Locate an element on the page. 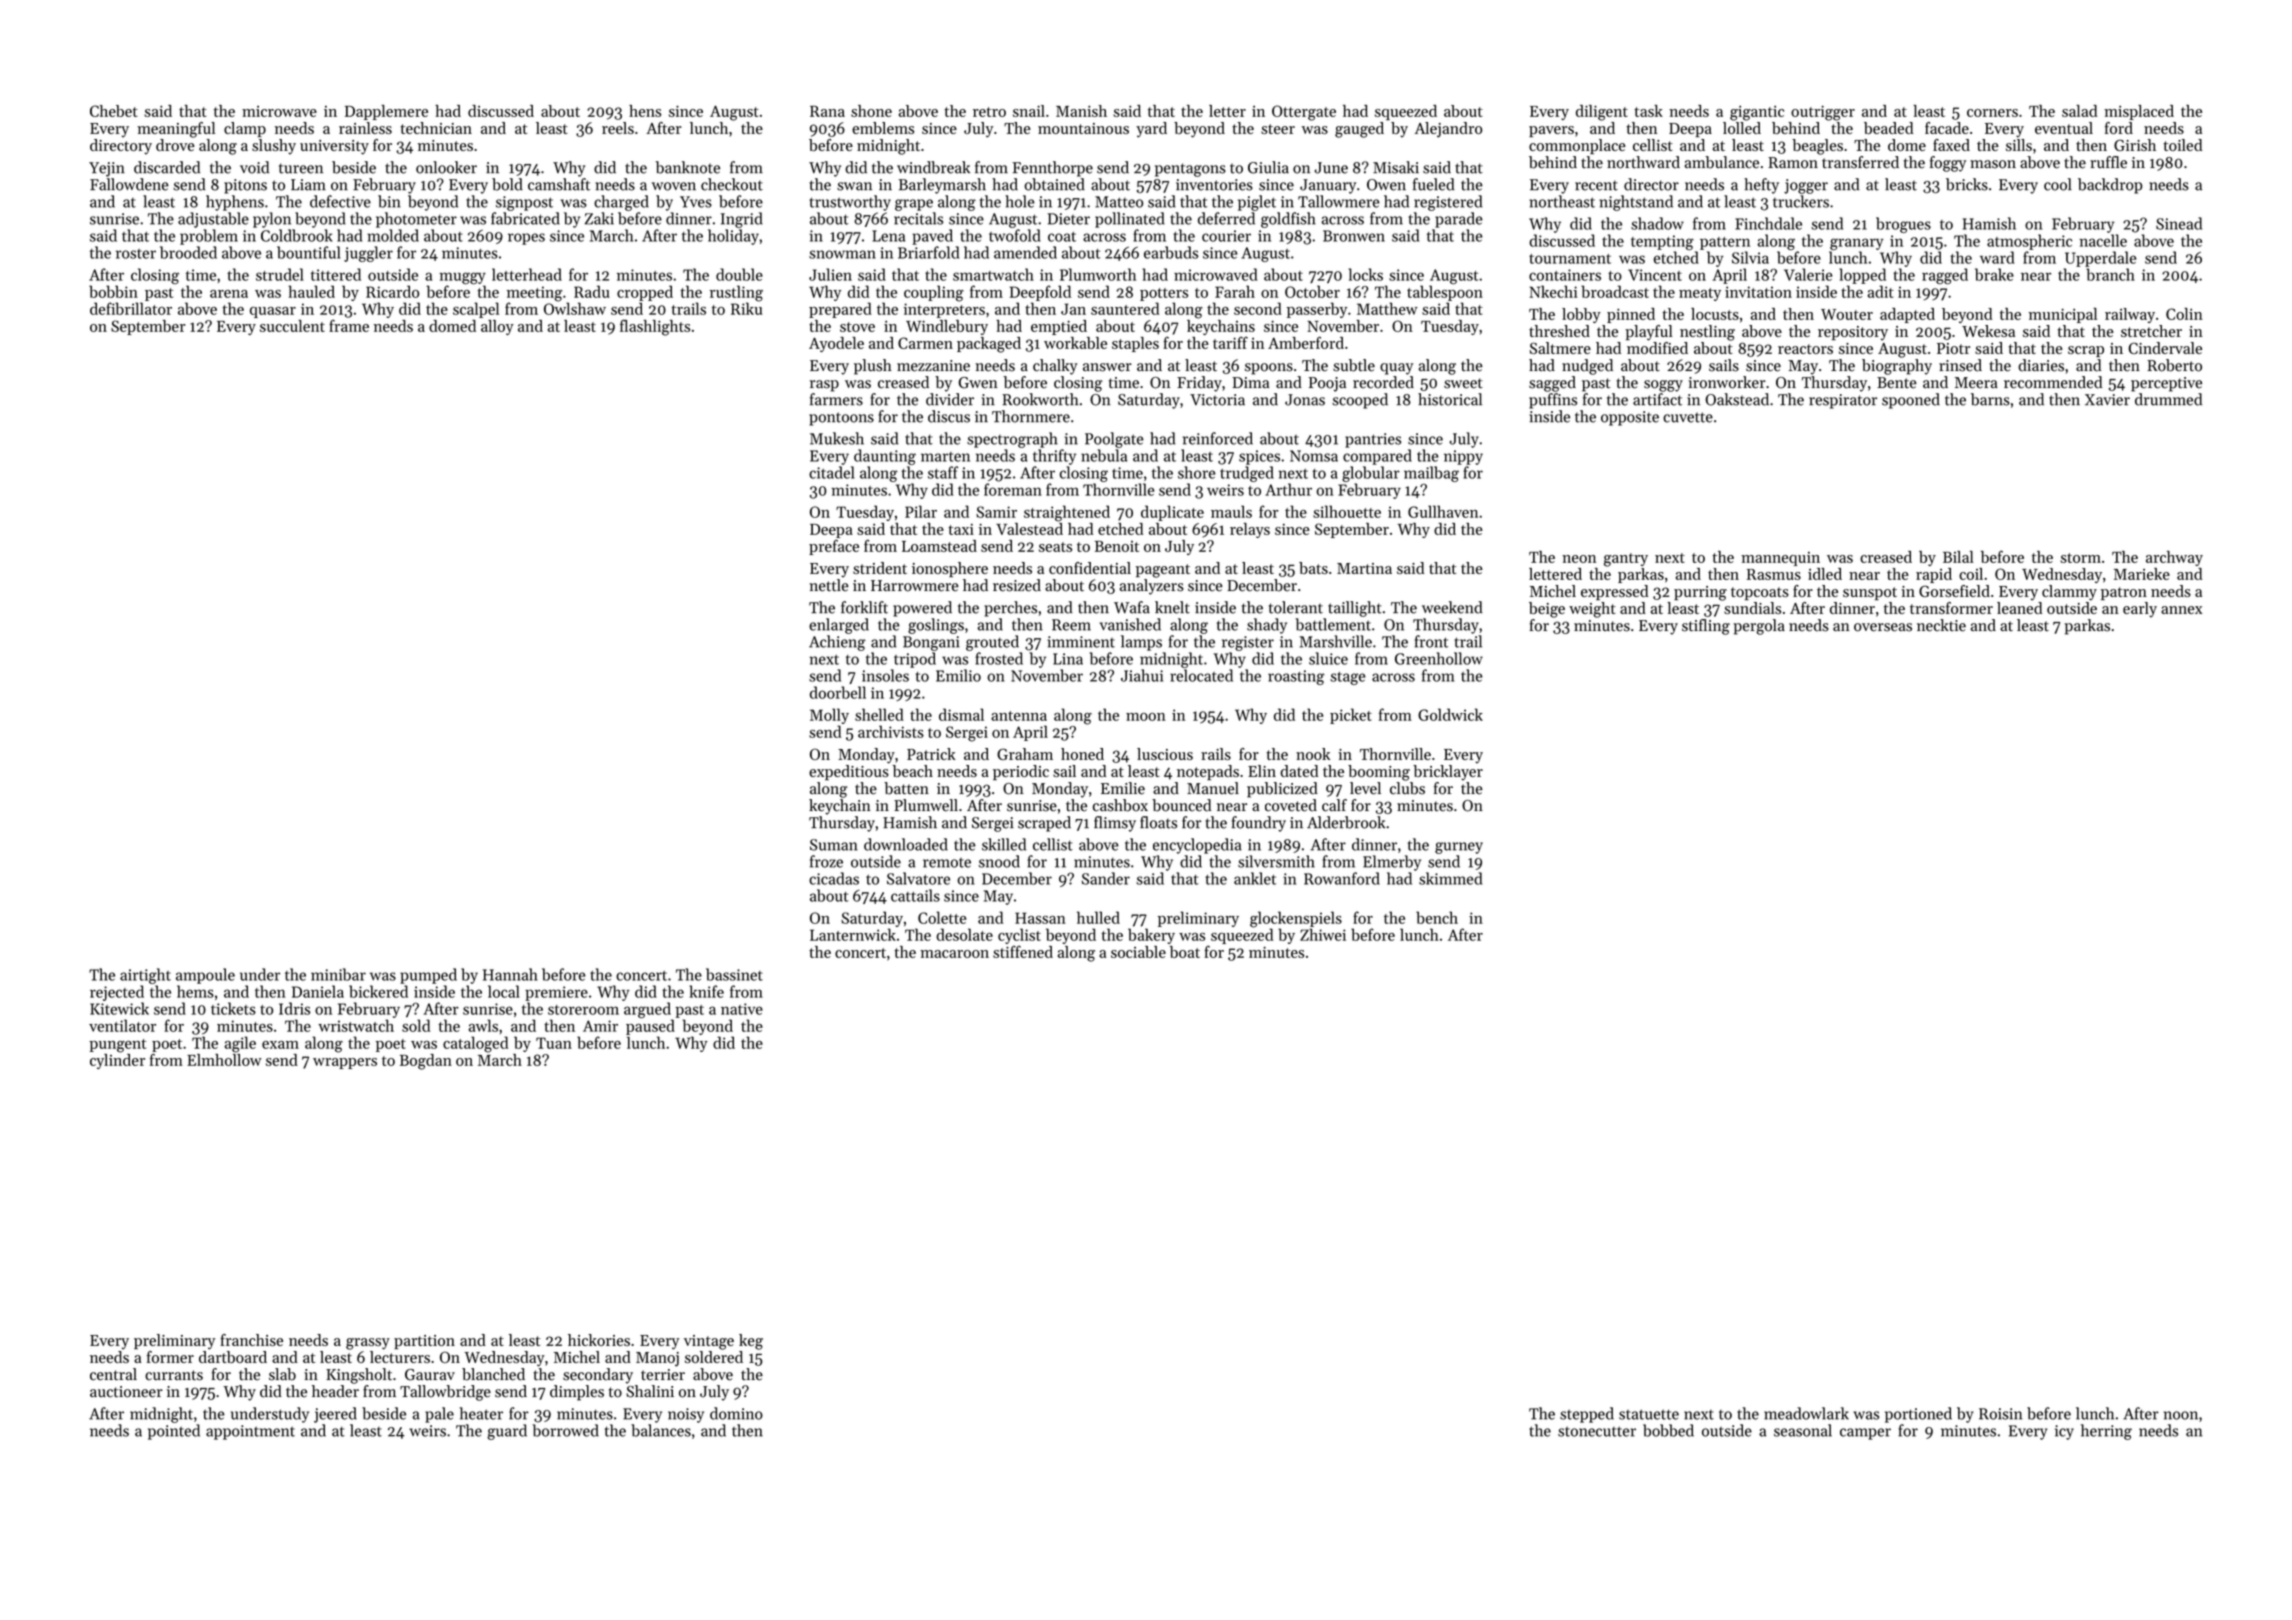 The height and width of the document is (1620, 2292). gurney is located at coordinates (1459, 848).
